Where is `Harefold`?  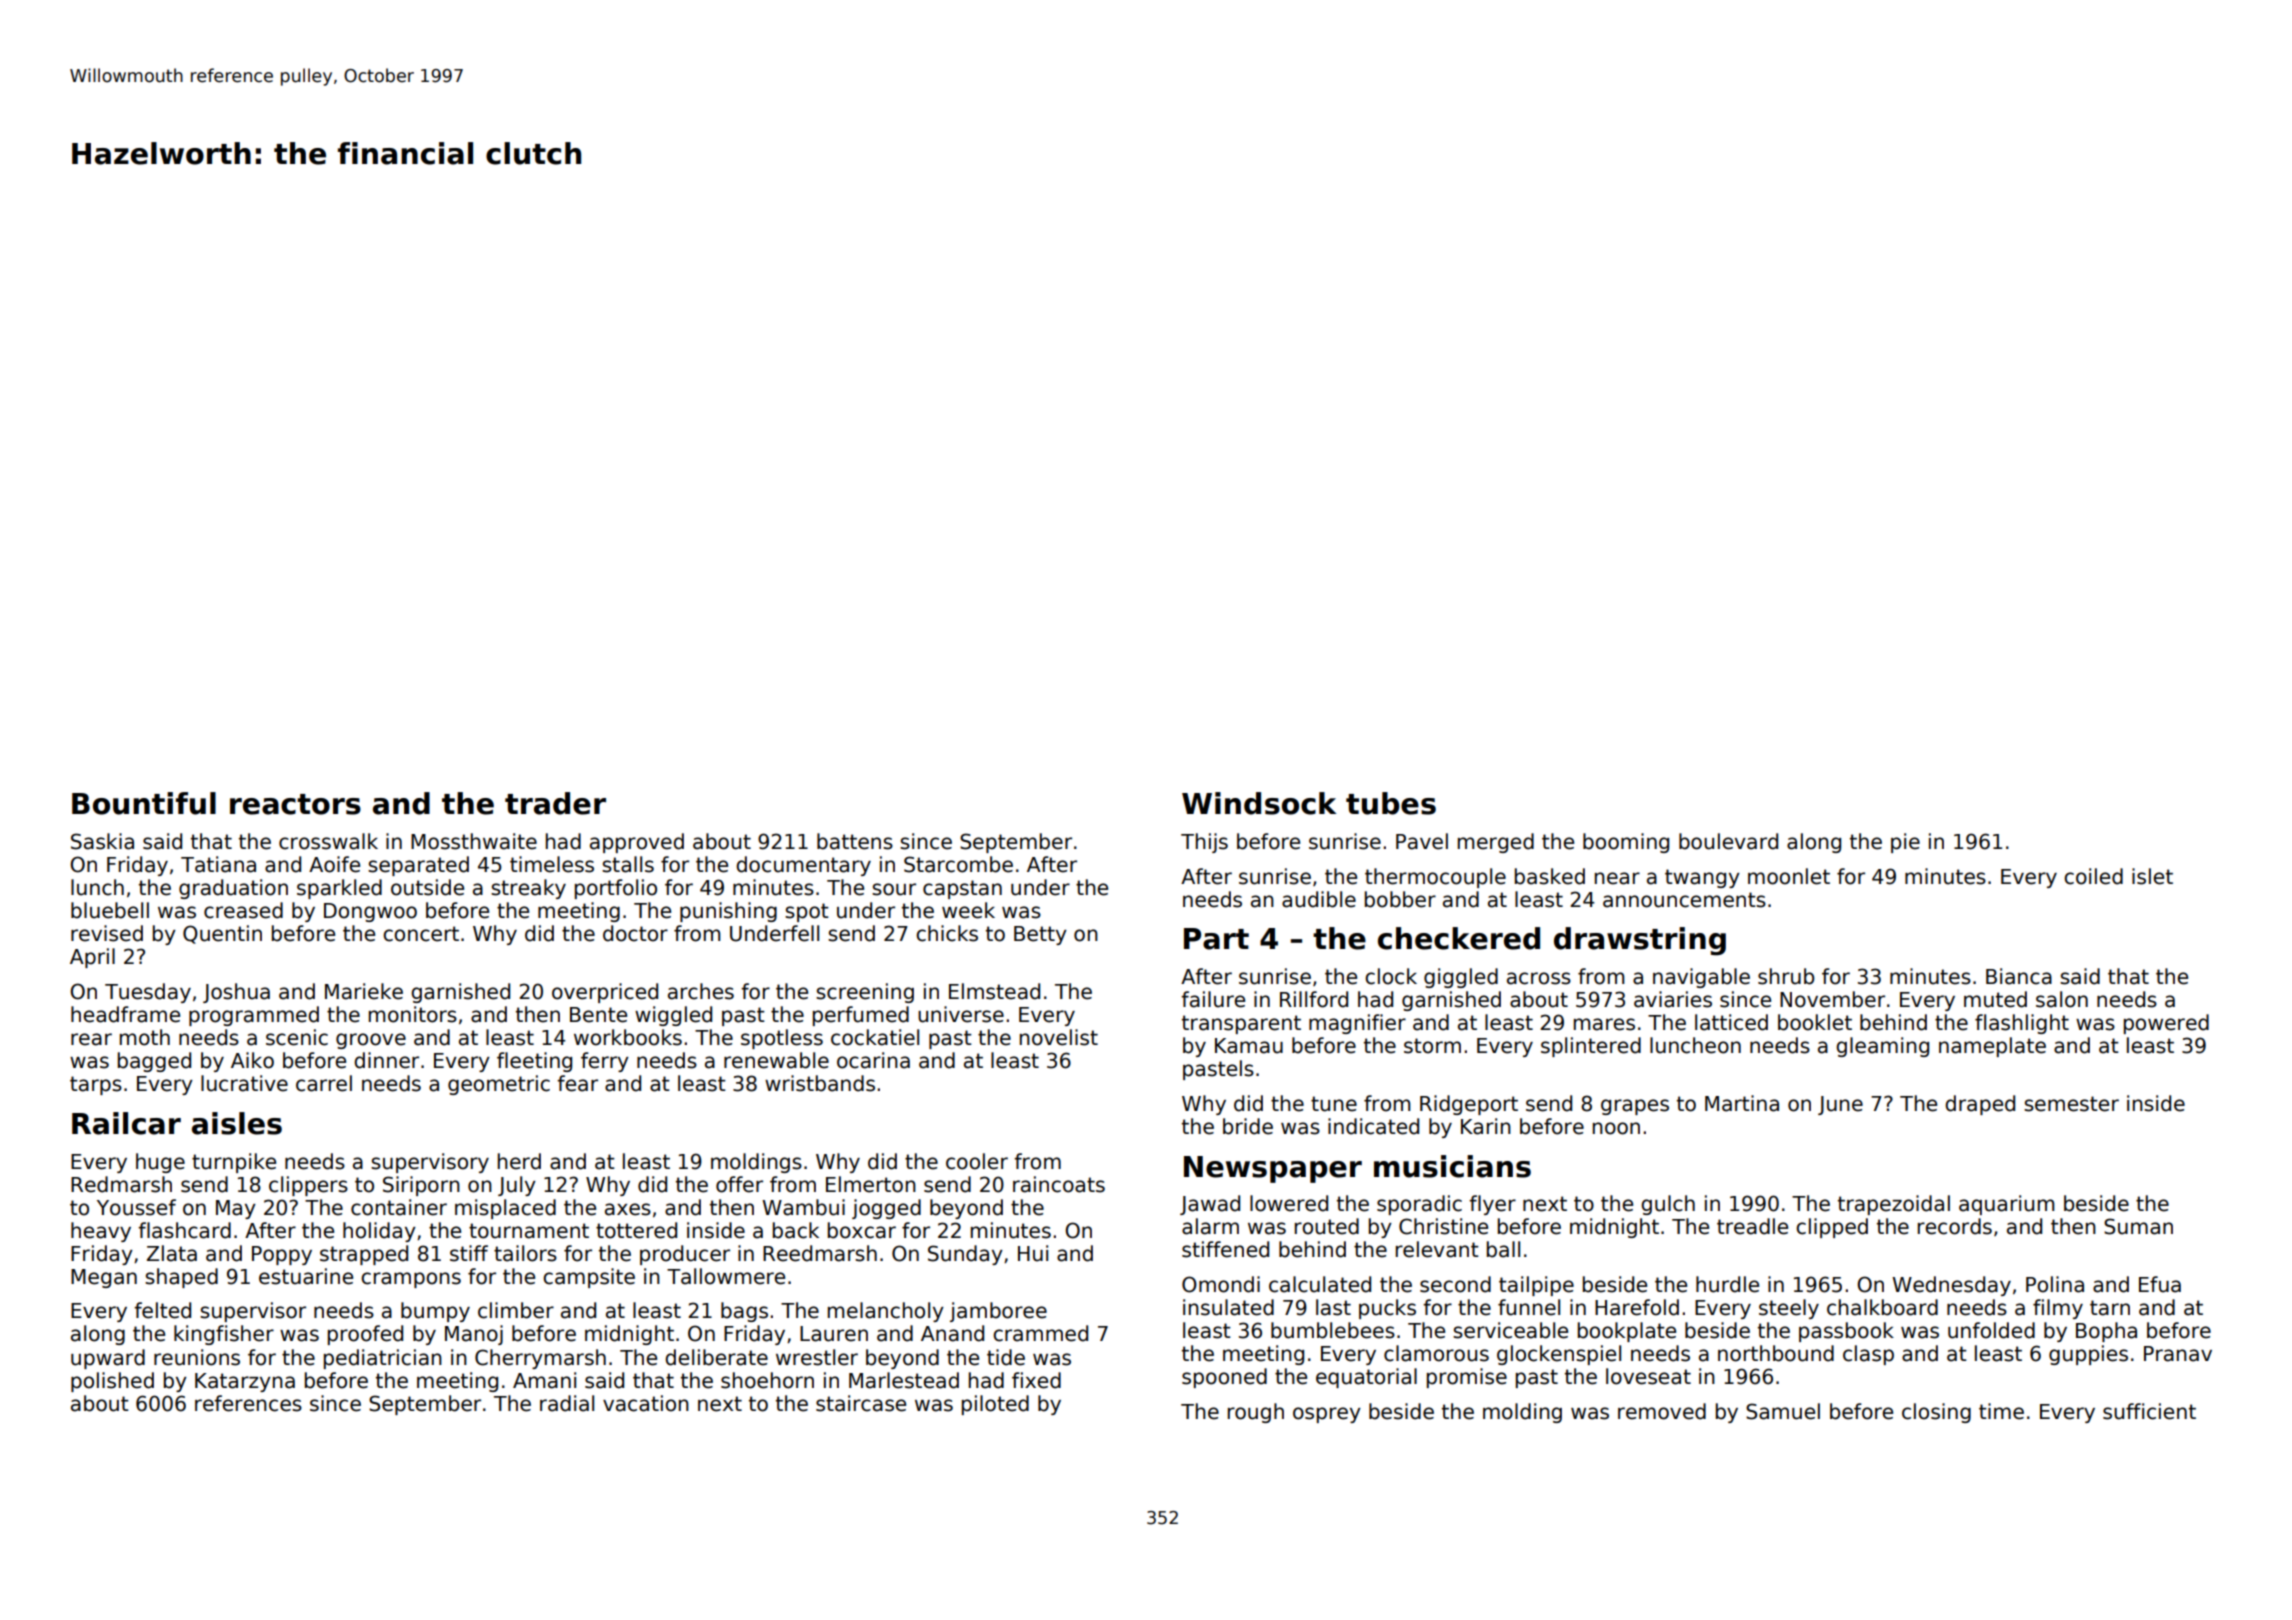
Harefold is located at coordinates (1637, 1307).
